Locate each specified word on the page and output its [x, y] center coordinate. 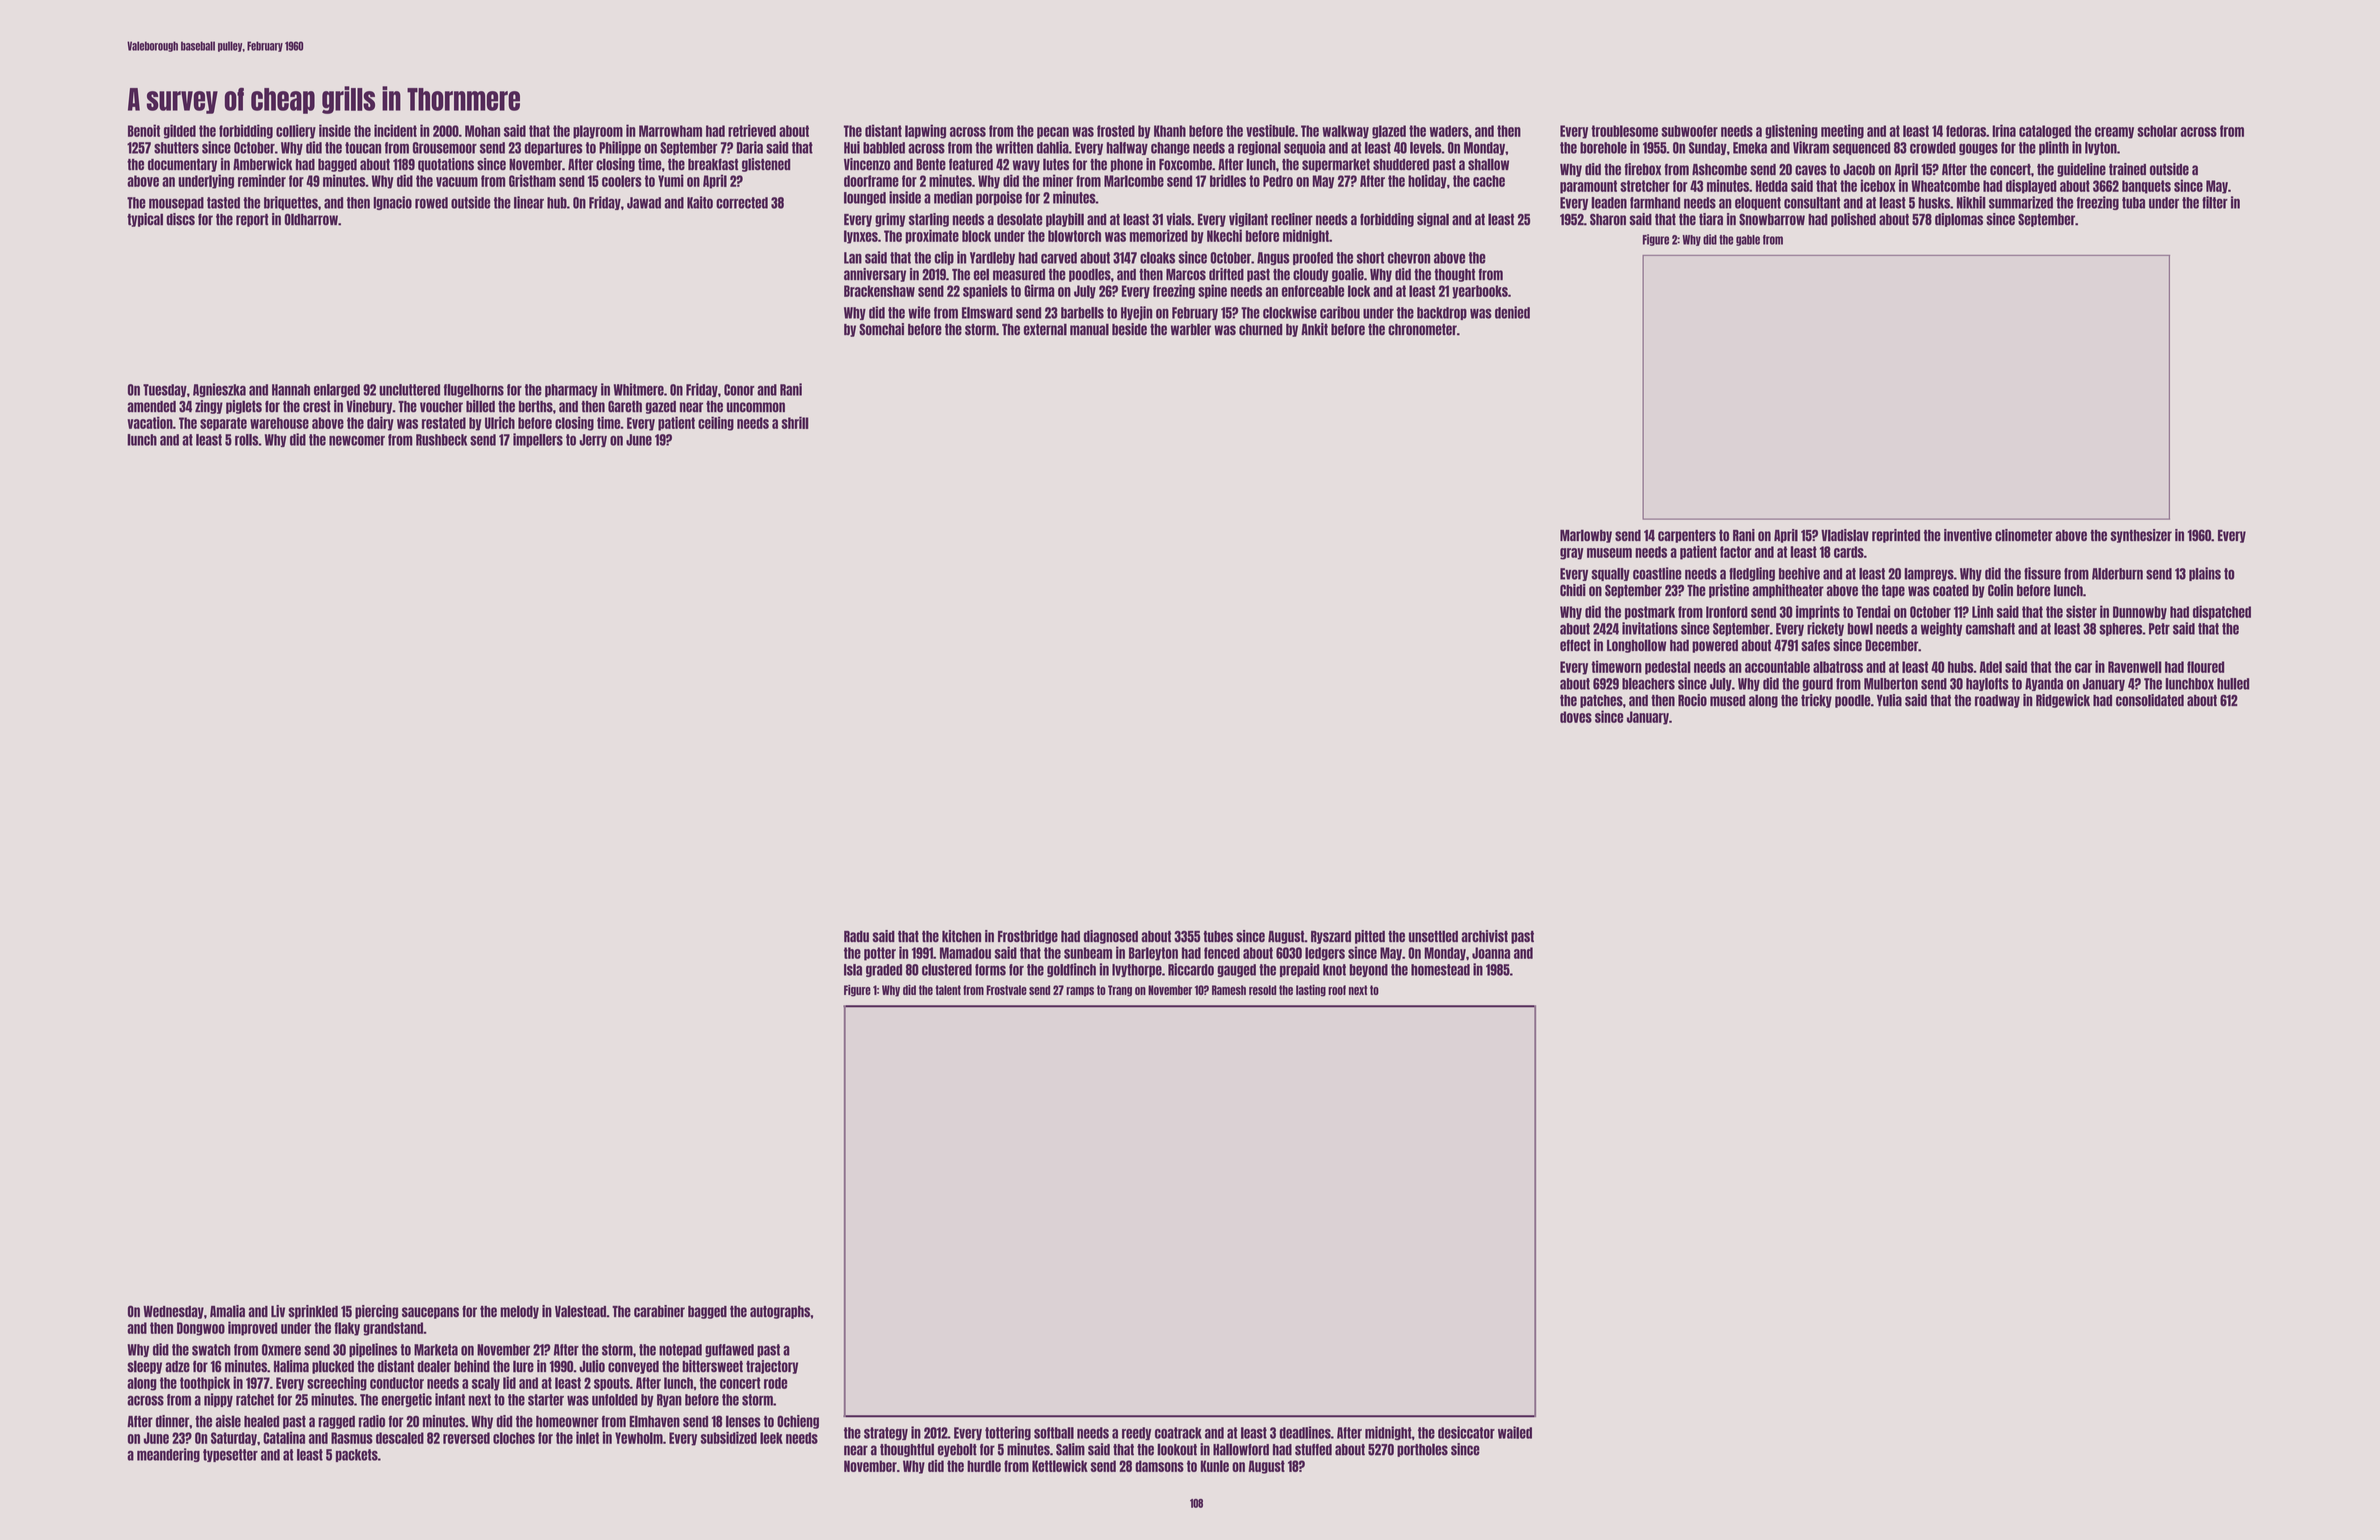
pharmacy [571, 390]
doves [1576, 717]
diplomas [1959, 220]
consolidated [2150, 700]
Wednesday [173, 1312]
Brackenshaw [879, 291]
